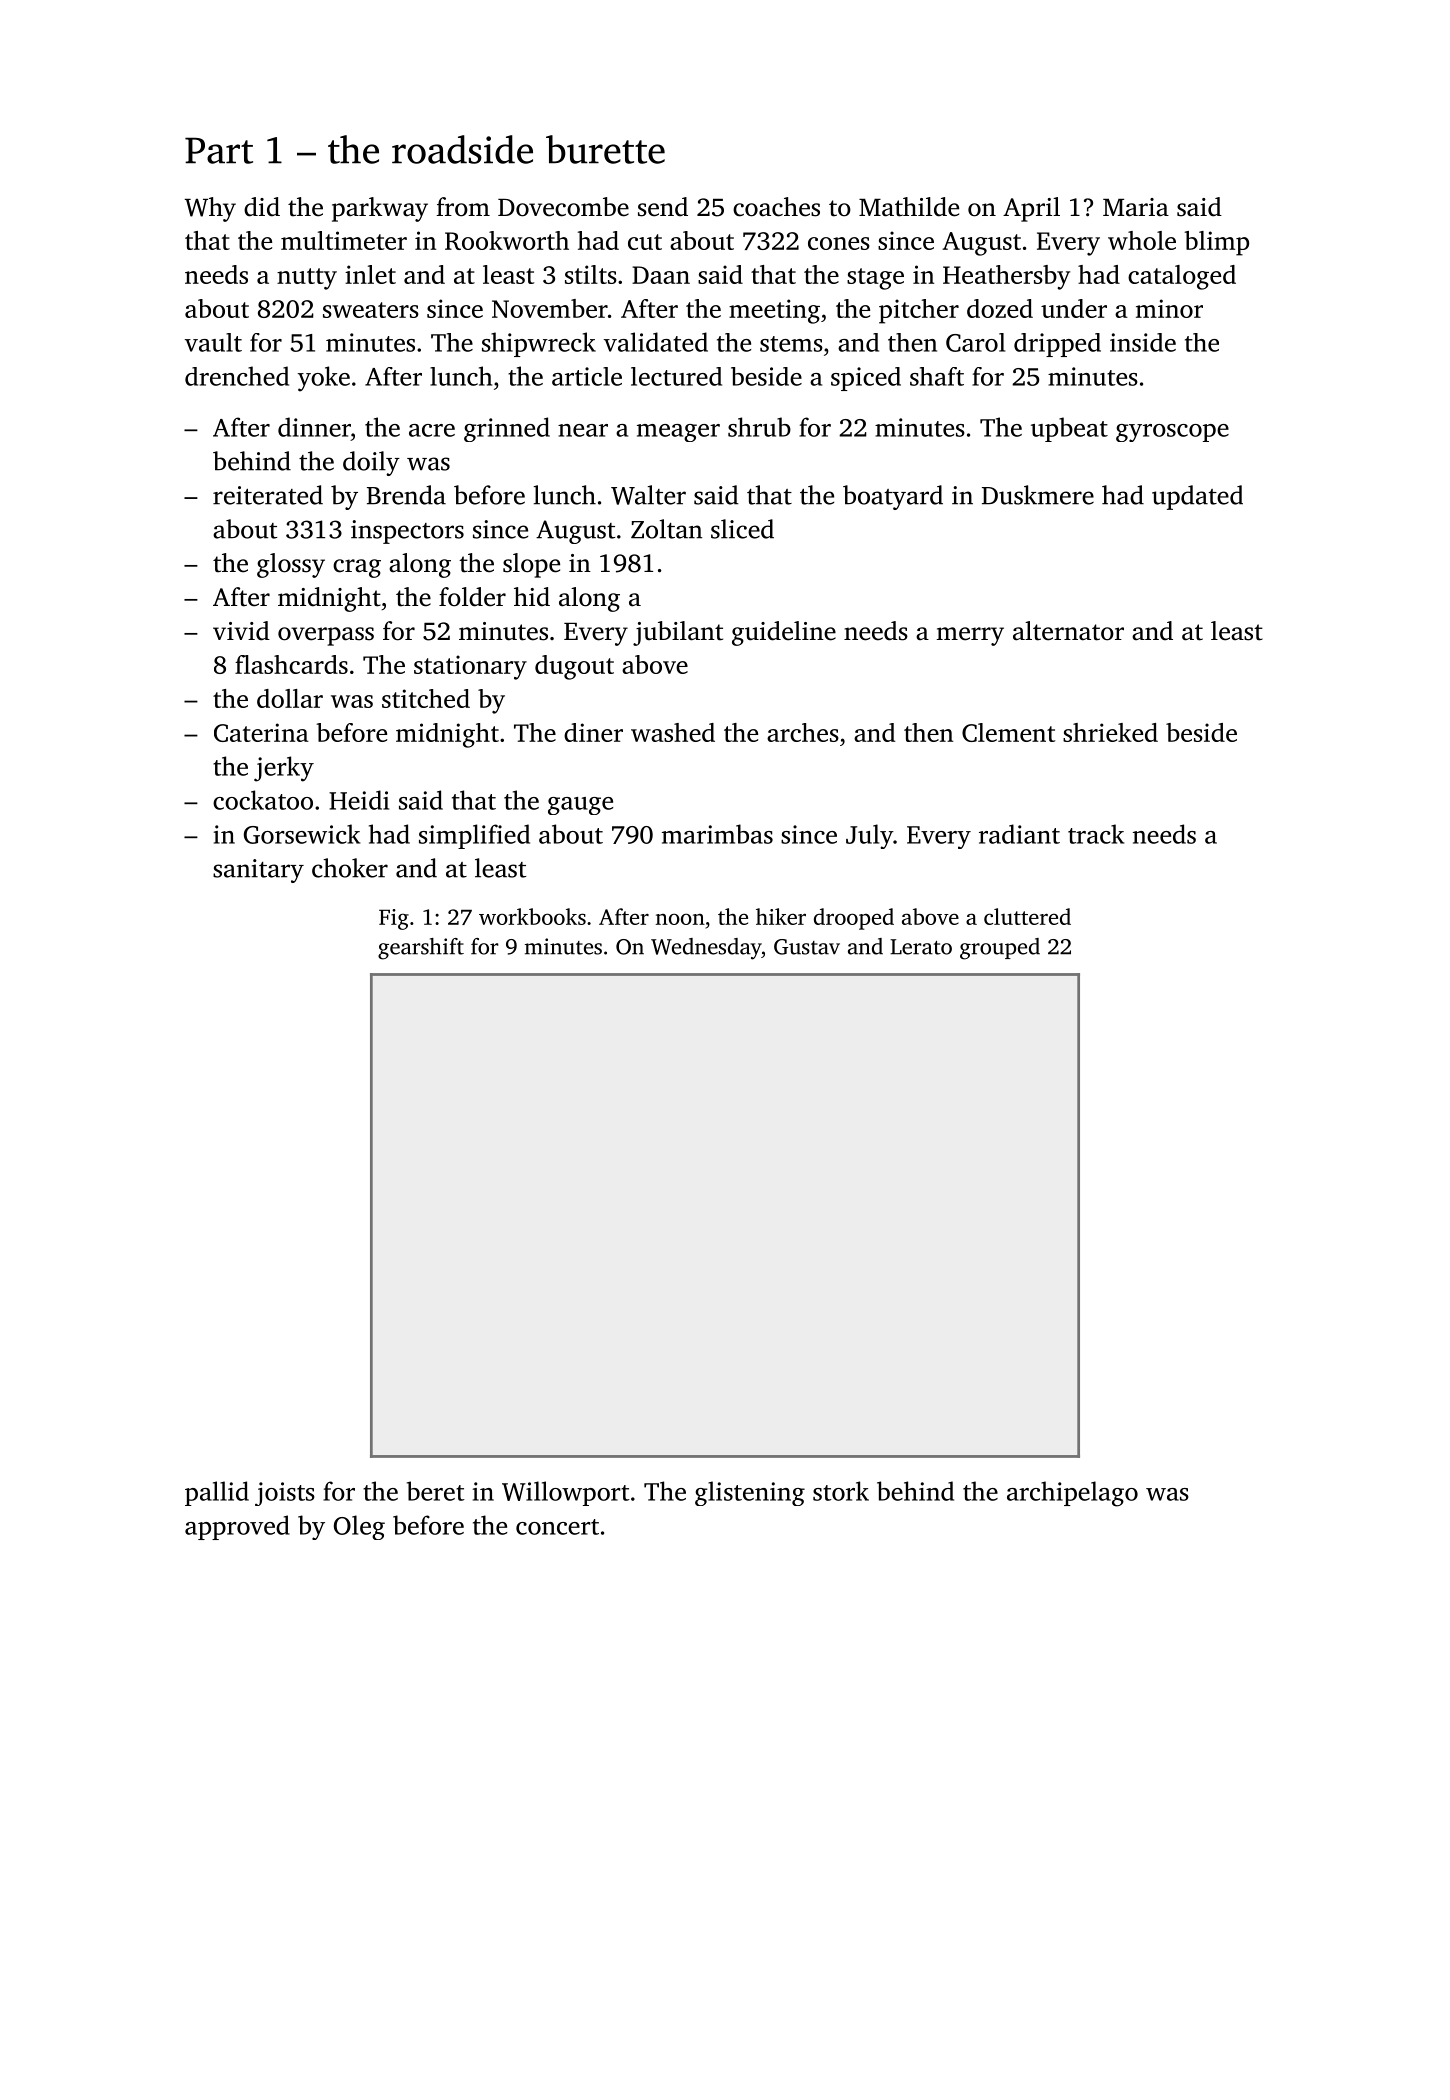 The image size is (1450, 2100). I want to click on concert, so click(557, 1527).
